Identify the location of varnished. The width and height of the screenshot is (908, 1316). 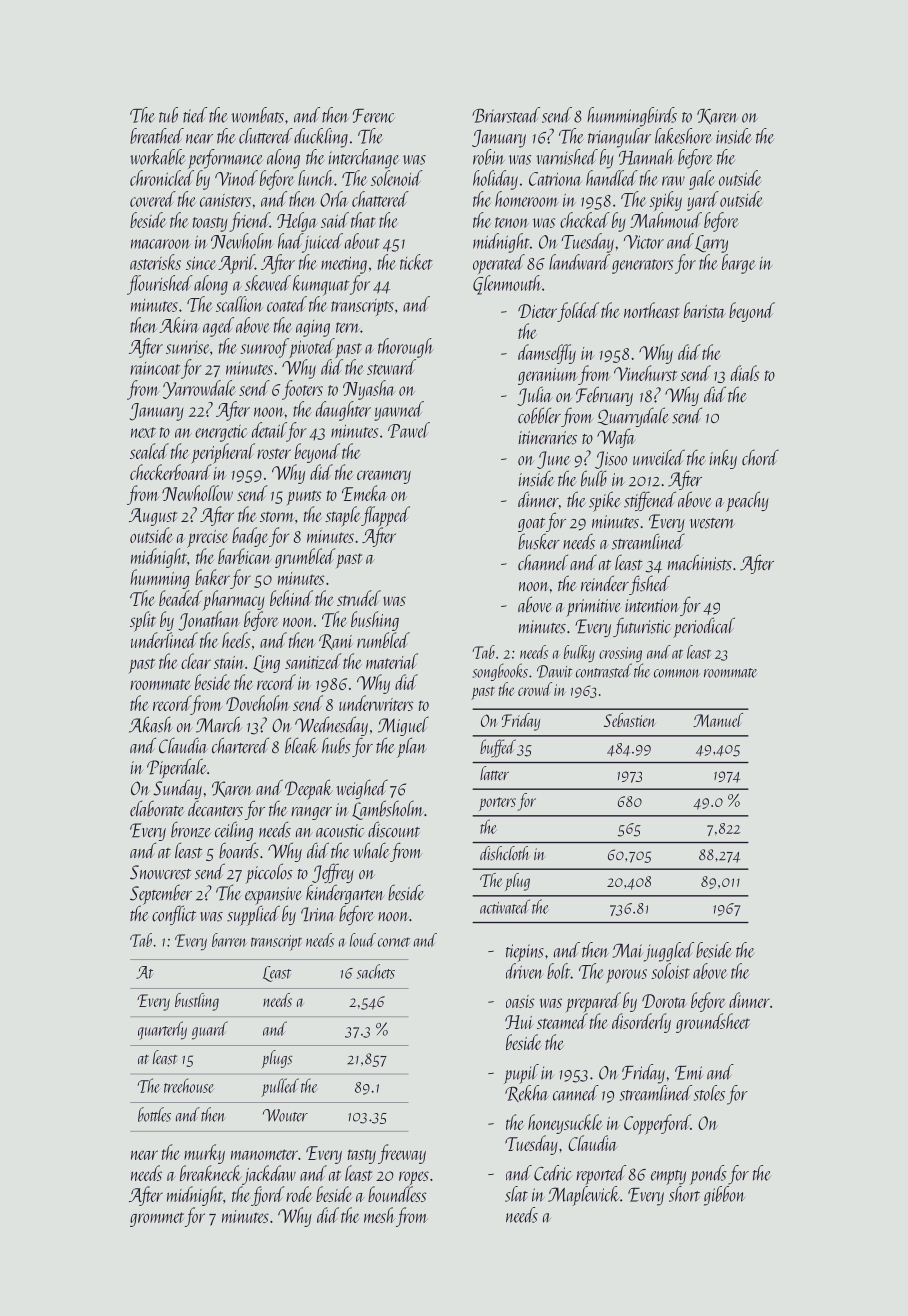
(567, 157).
